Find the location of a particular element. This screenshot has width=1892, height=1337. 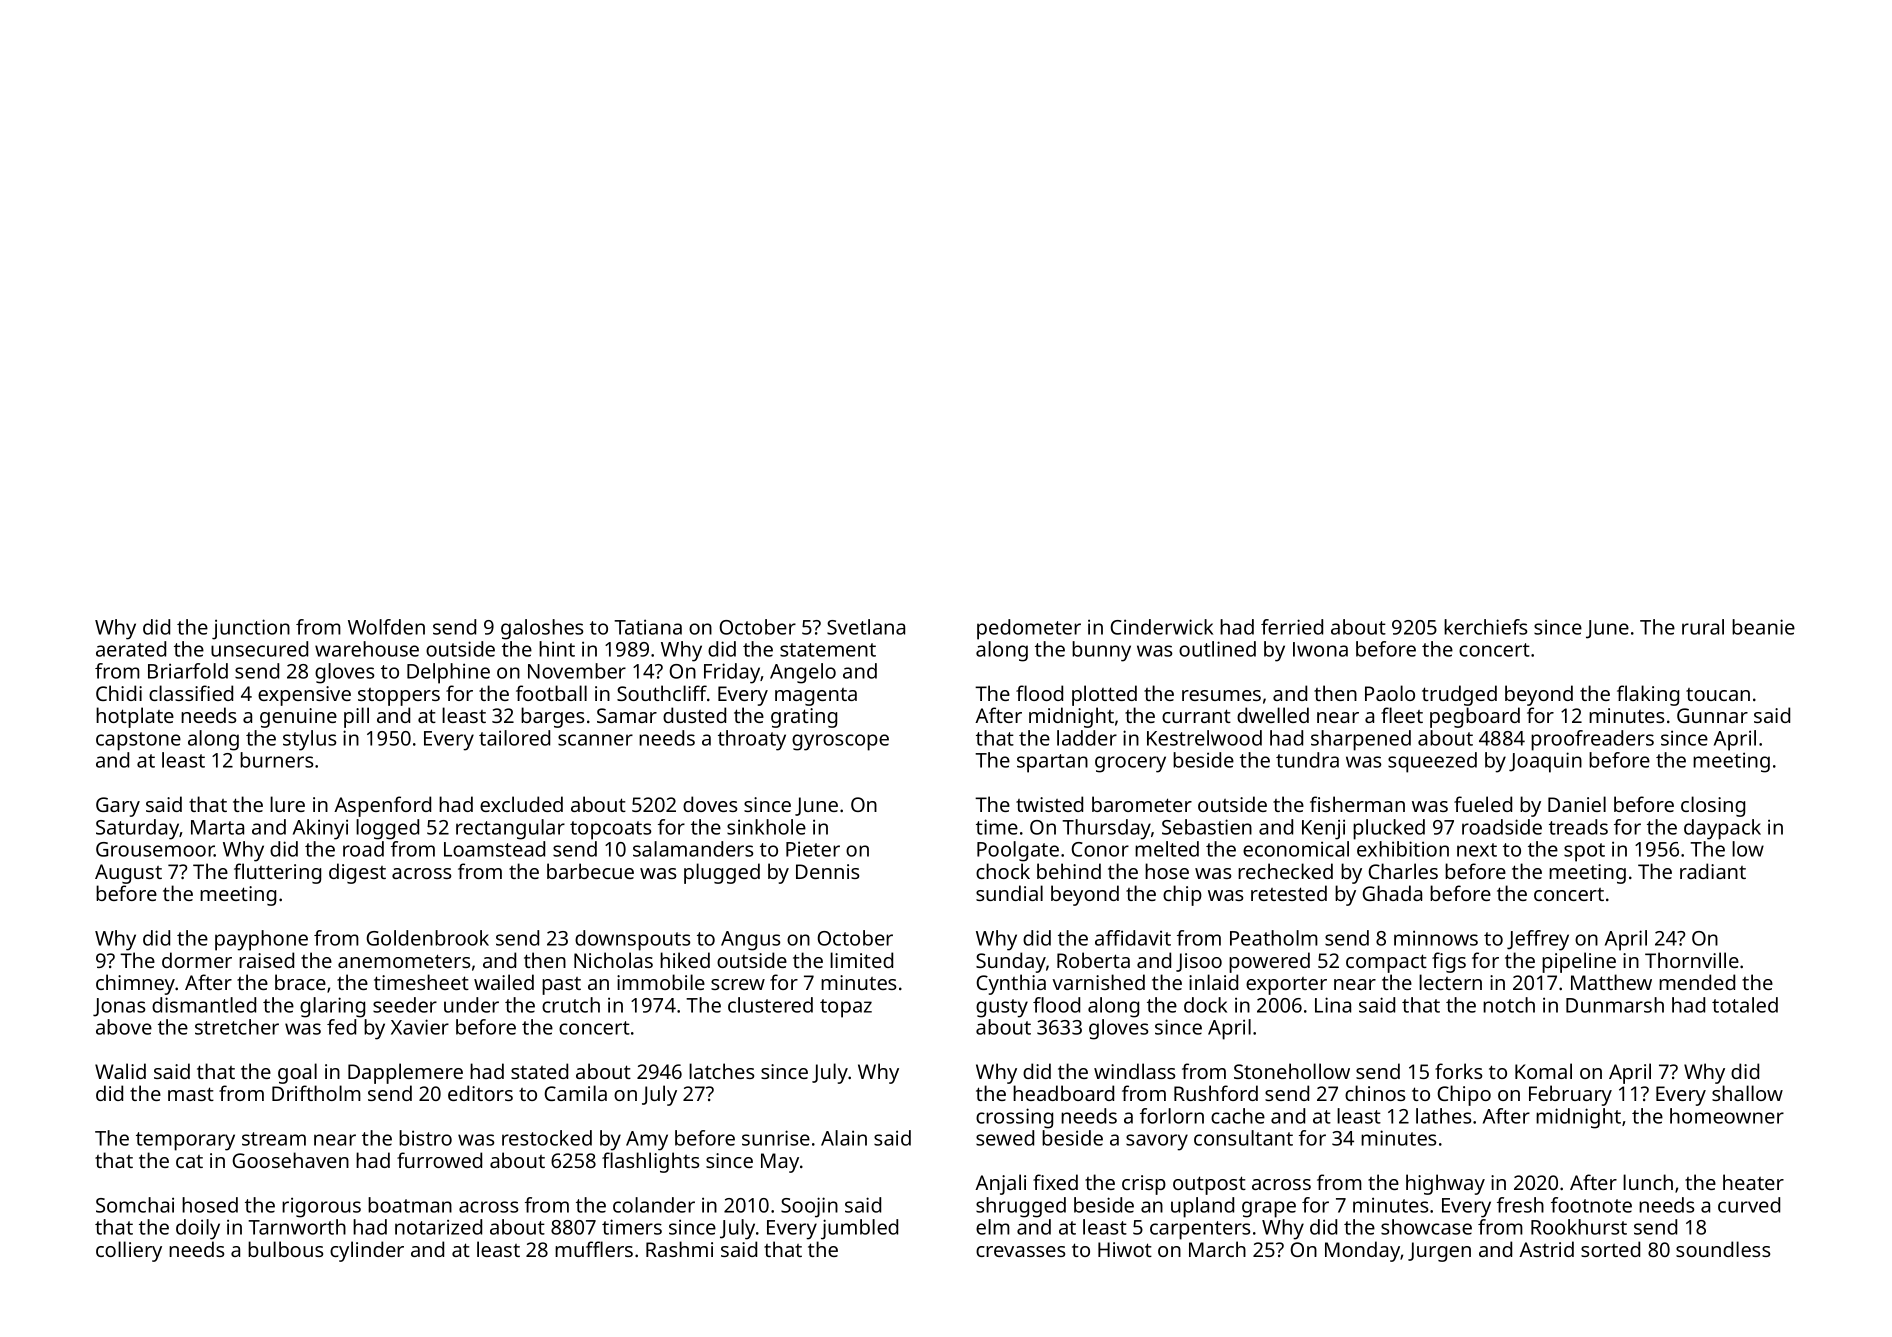

daypack is located at coordinates (1722, 829).
